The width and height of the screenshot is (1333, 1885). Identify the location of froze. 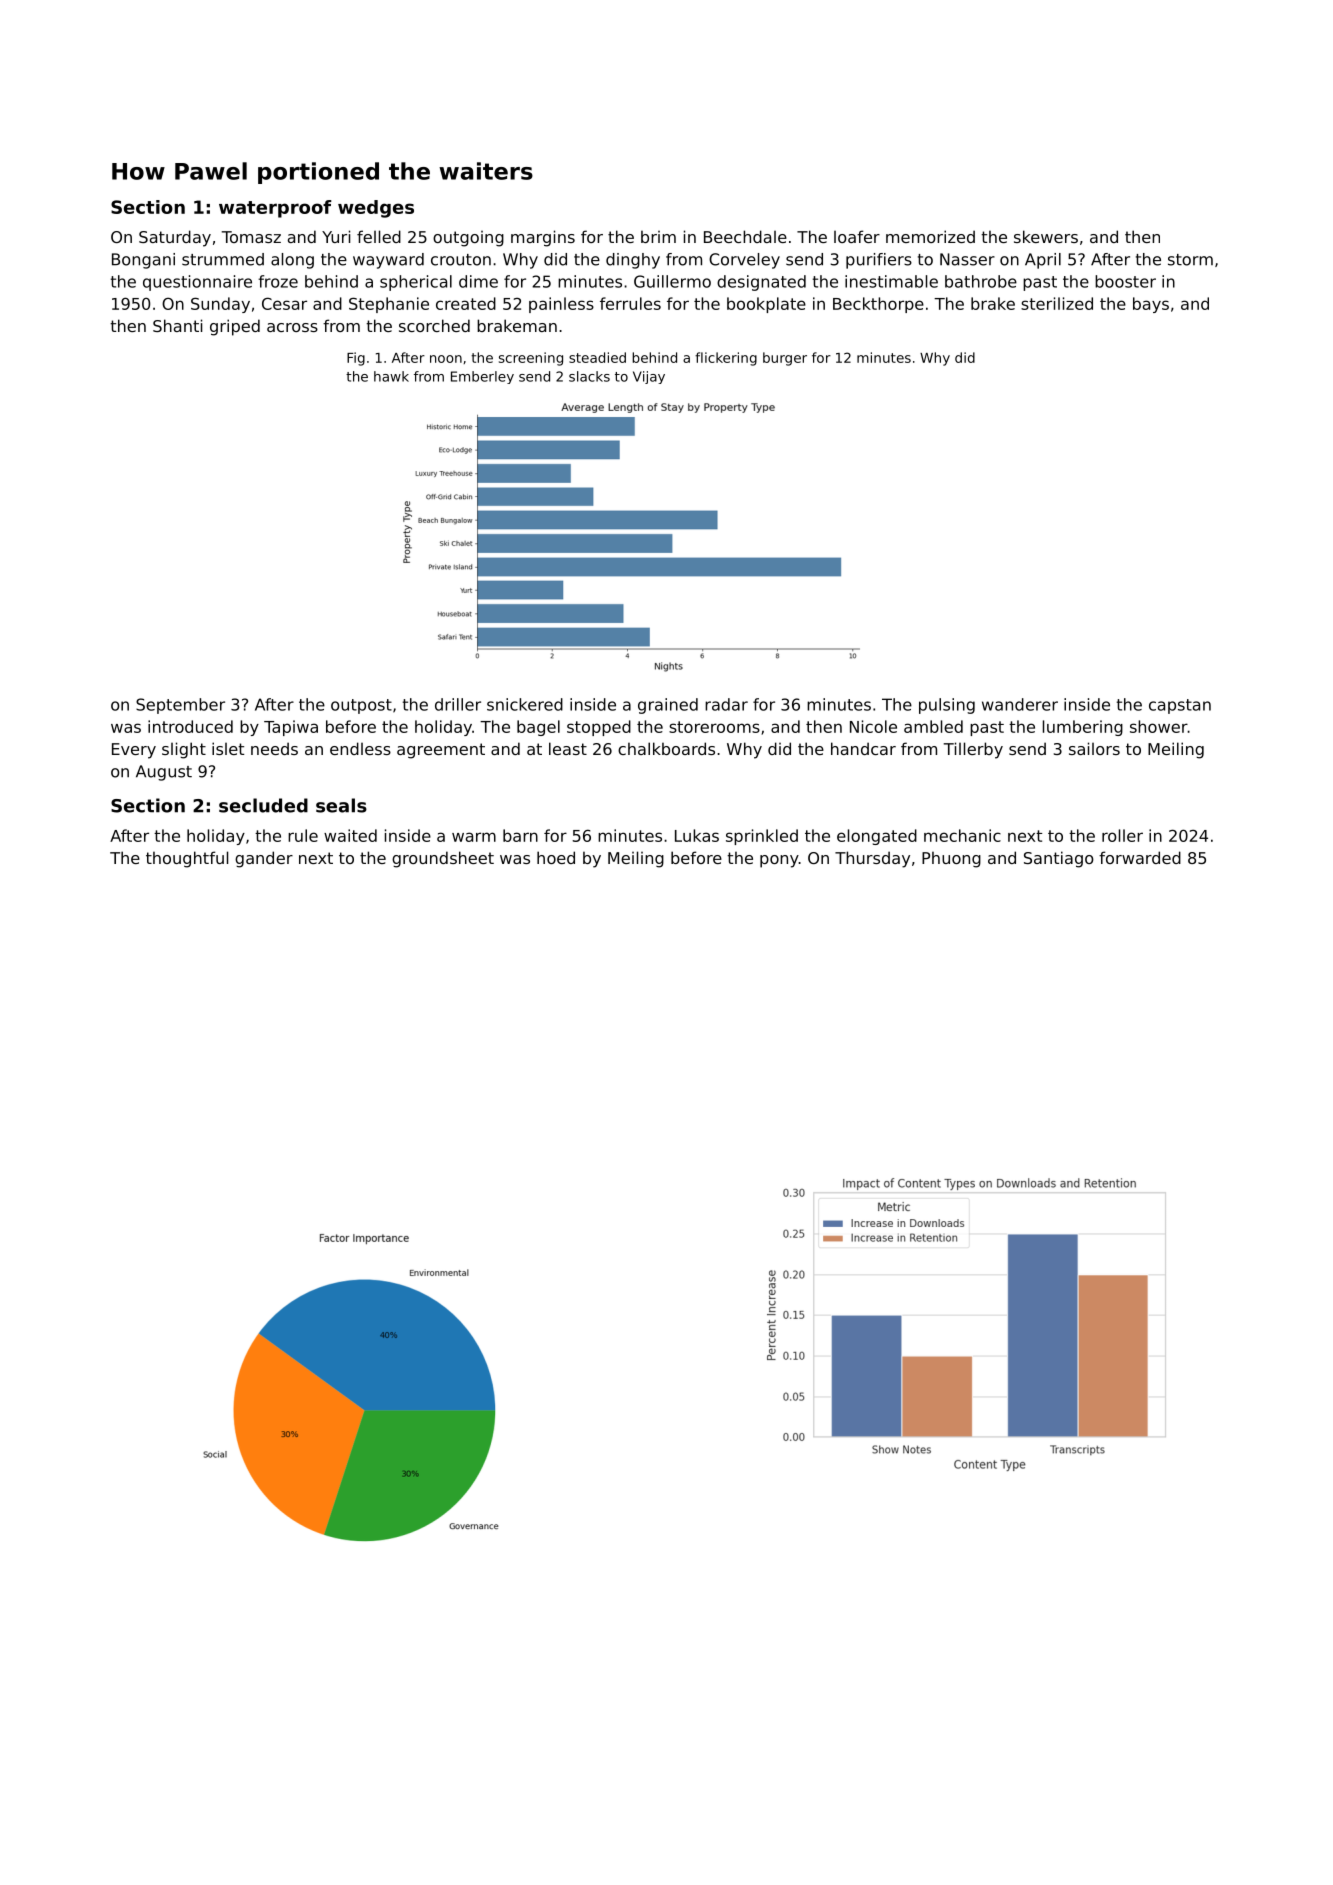
(278, 281).
